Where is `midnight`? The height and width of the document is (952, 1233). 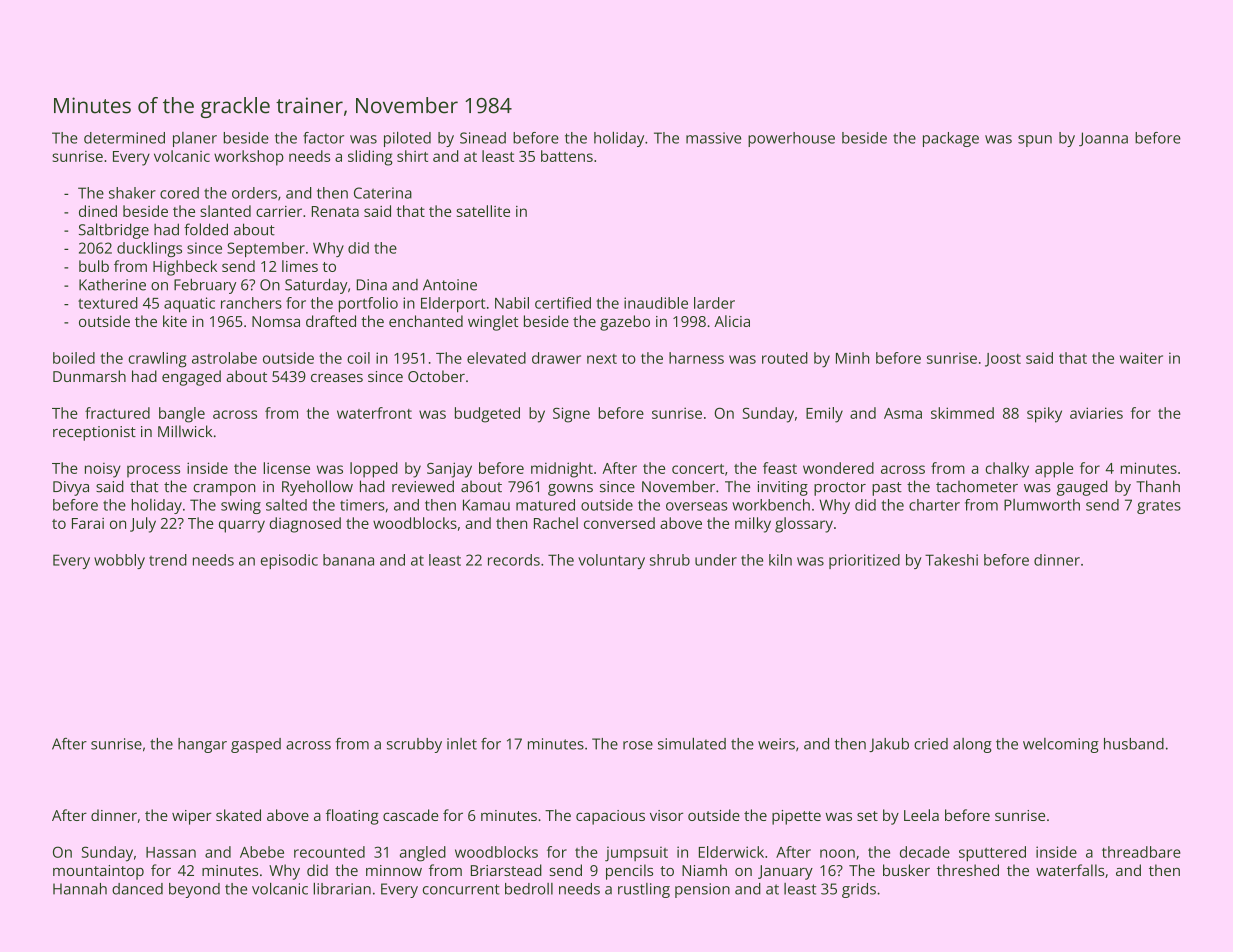 midnight is located at coordinates (562, 470).
